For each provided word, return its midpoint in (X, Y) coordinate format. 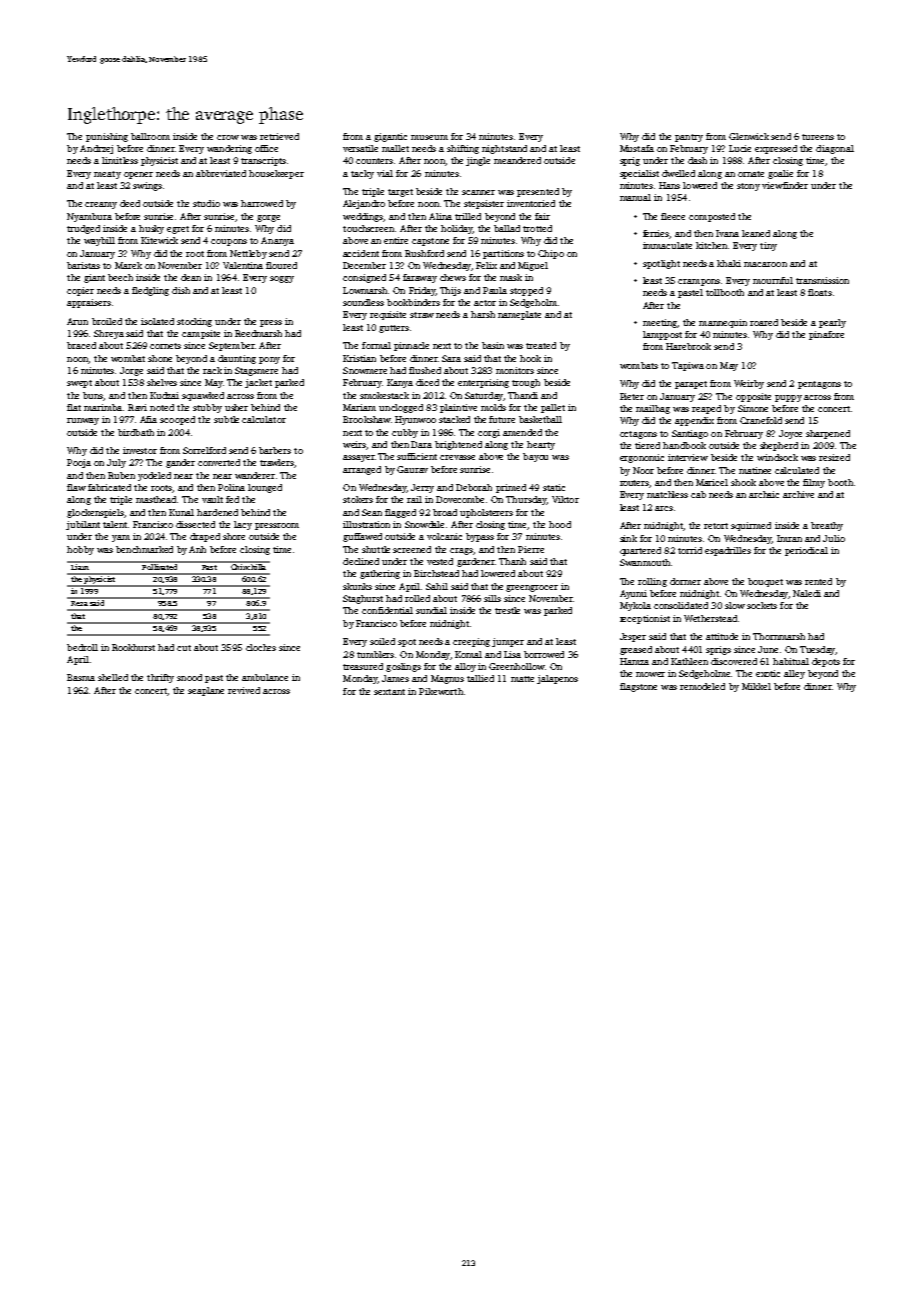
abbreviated (221, 173)
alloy (465, 667)
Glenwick (749, 136)
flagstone (638, 687)
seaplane (206, 691)
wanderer (255, 475)
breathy (827, 526)
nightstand (504, 149)
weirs (354, 444)
